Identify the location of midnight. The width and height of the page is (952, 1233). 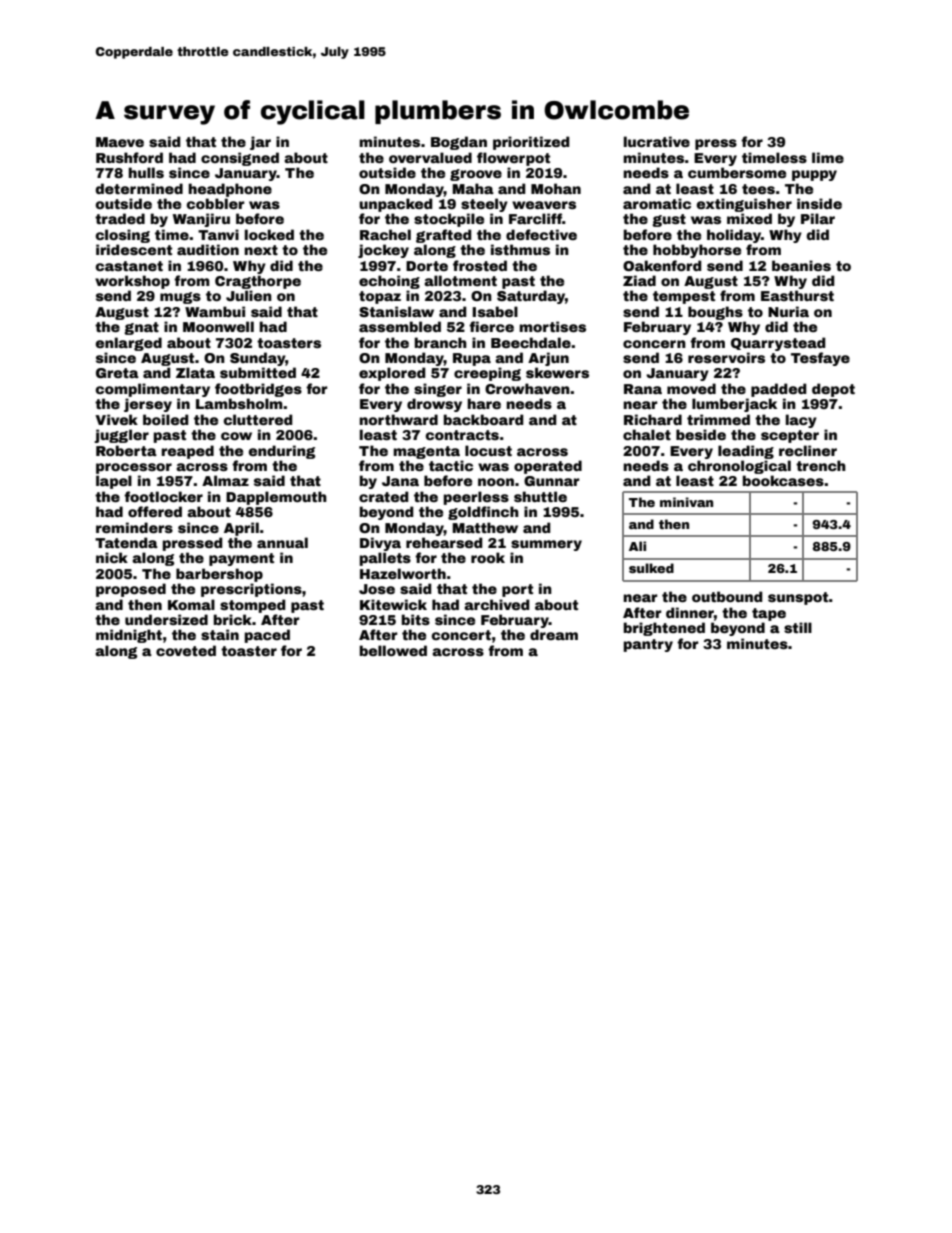
(129, 636).
